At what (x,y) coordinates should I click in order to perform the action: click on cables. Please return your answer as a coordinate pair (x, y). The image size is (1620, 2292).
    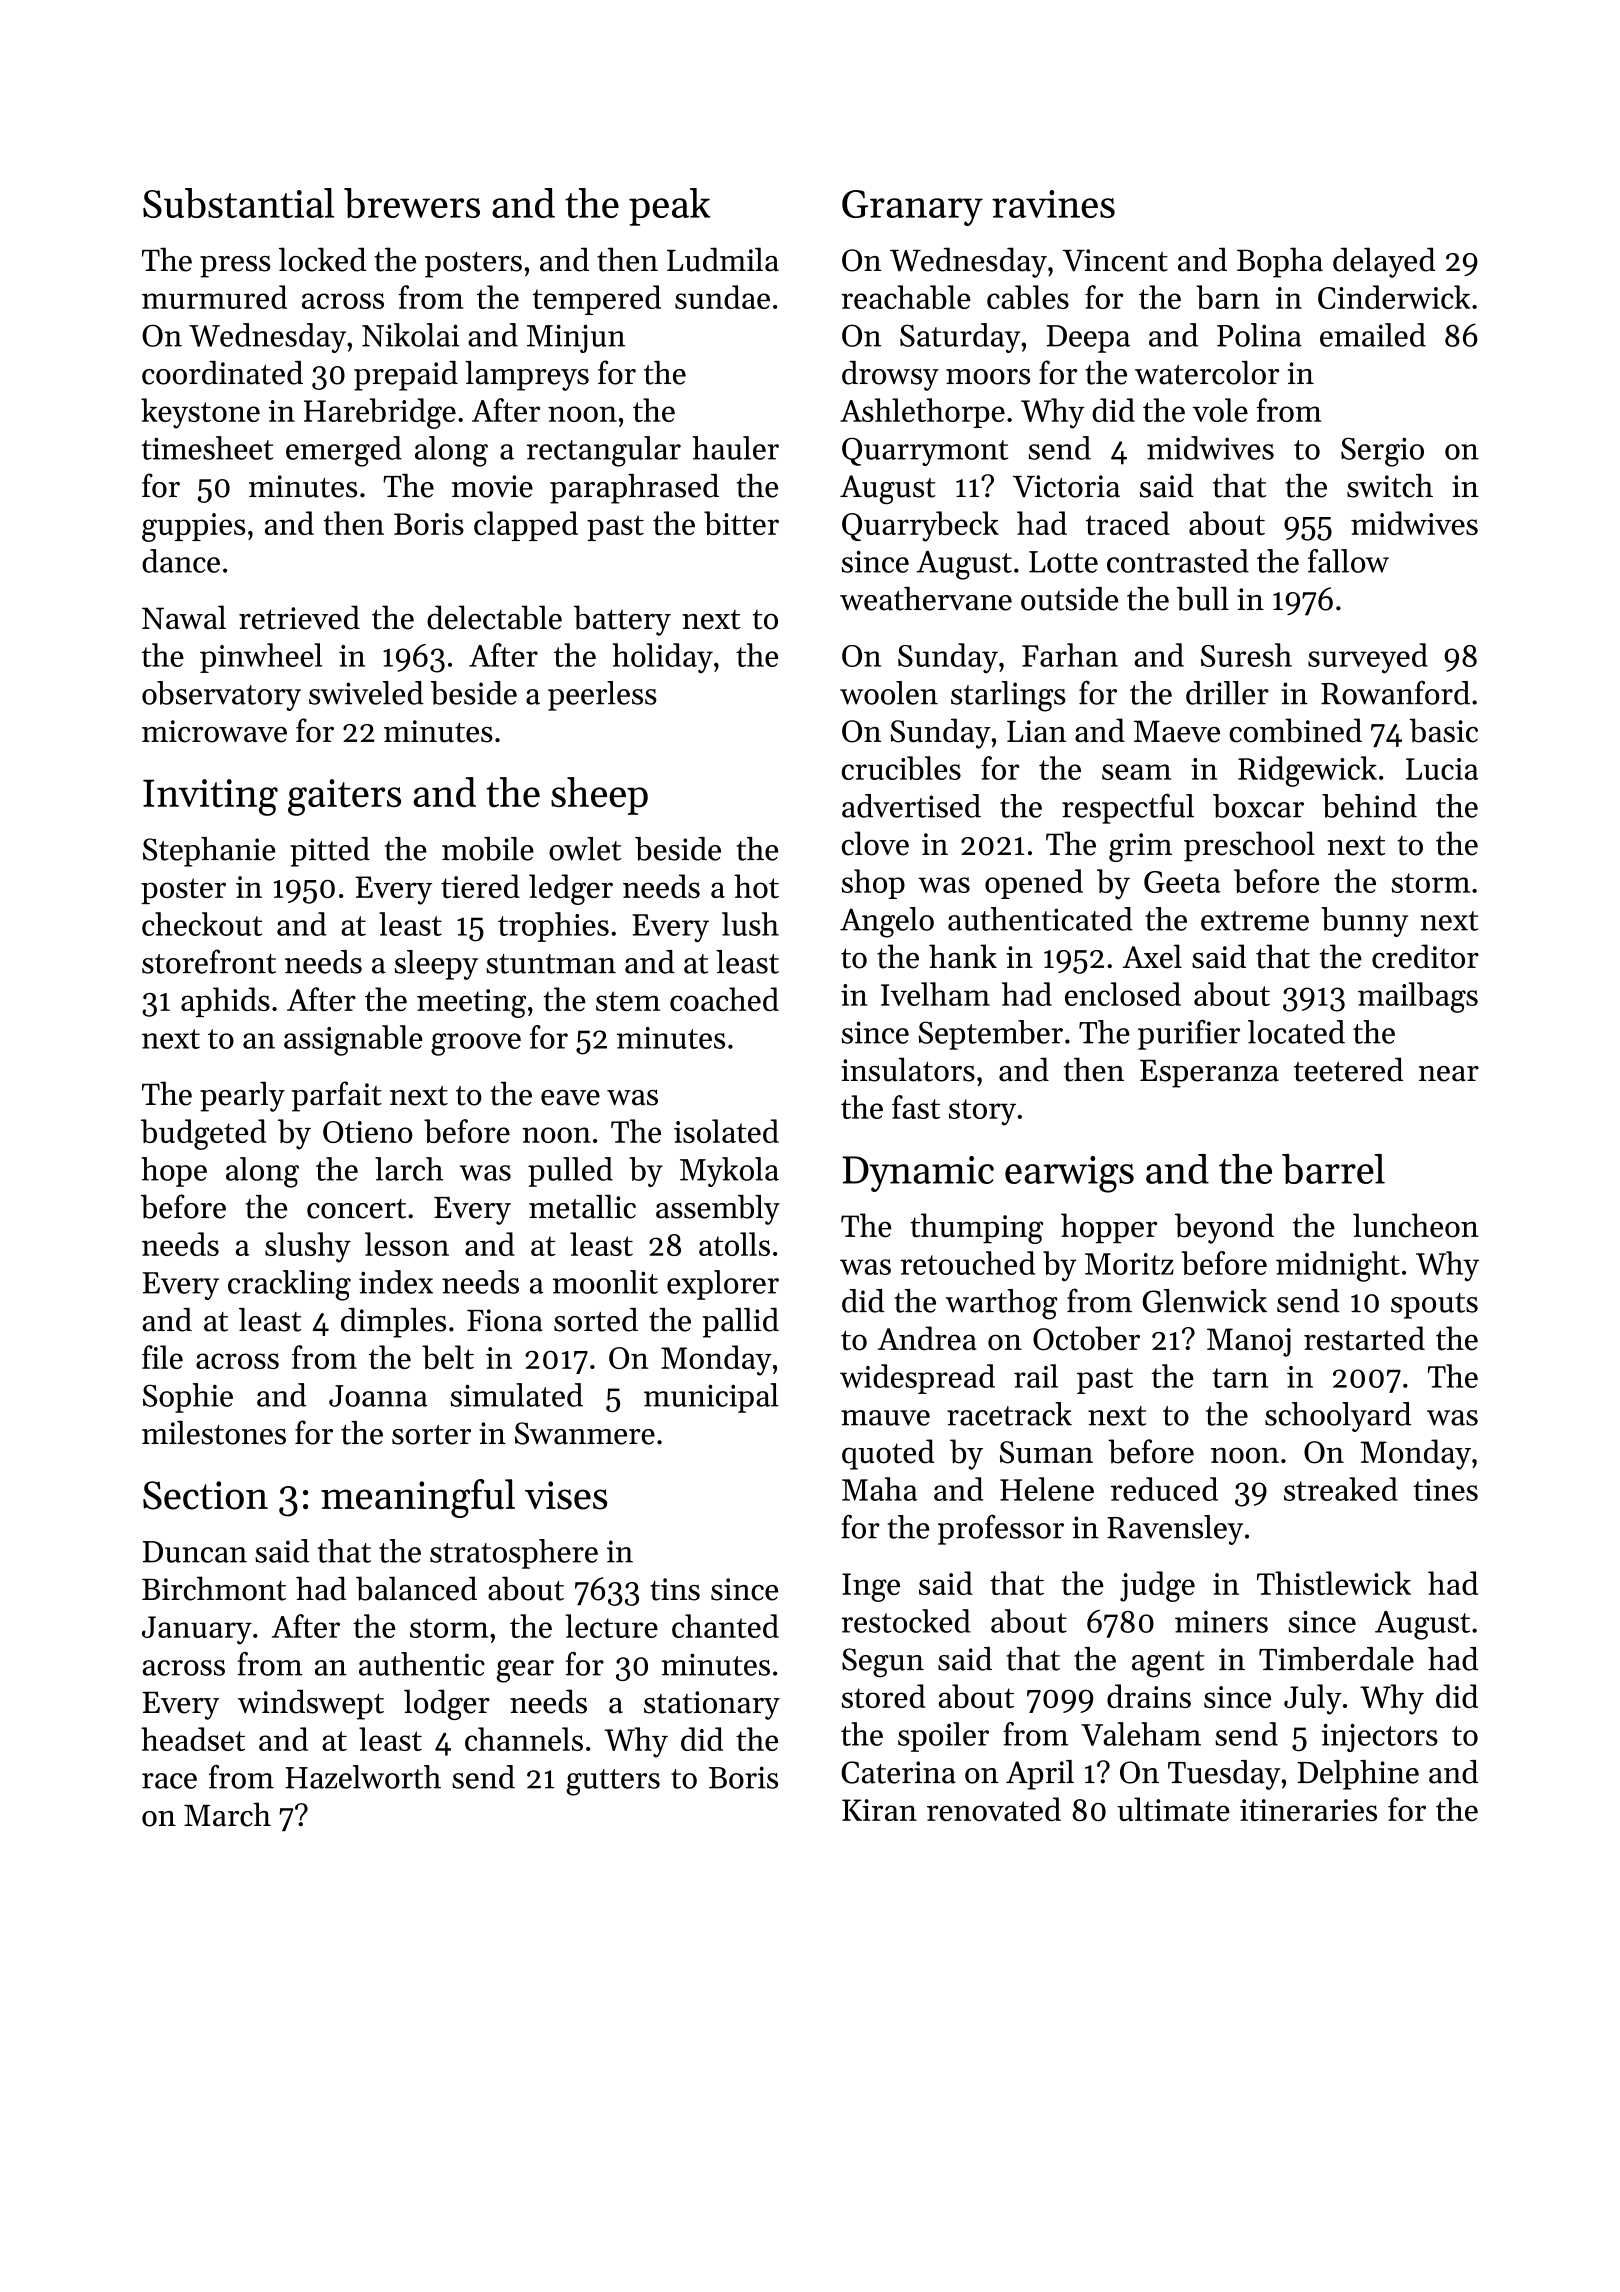
    Looking at the image, I should click on (1028, 297).
